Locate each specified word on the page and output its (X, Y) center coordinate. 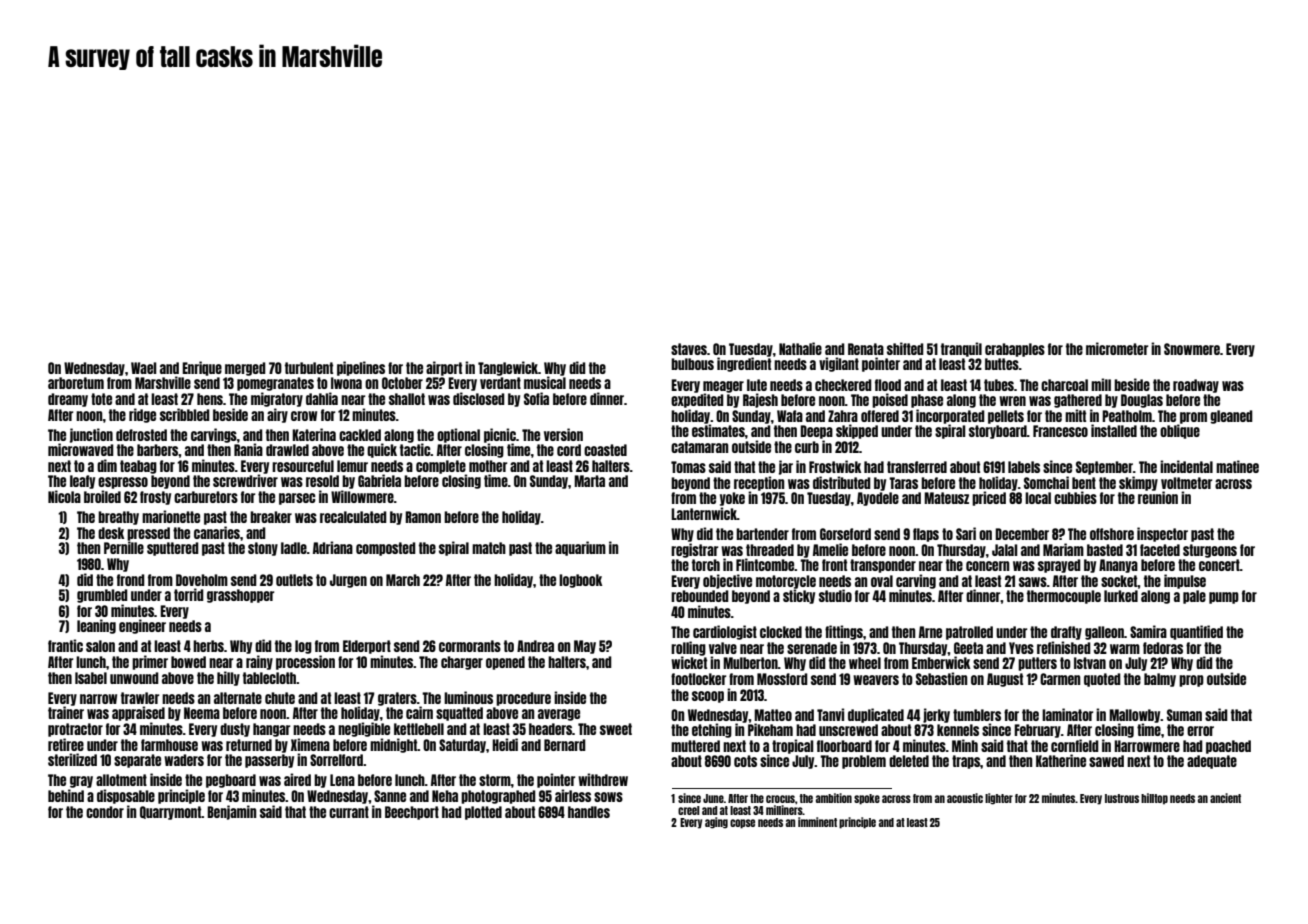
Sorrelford (336, 760)
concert (1219, 565)
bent (1084, 483)
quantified (1196, 632)
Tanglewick (508, 368)
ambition (834, 798)
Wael (143, 368)
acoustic (965, 798)
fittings (844, 632)
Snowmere (1192, 349)
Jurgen (348, 581)
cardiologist (725, 632)
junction (91, 435)
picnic (500, 435)
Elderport (367, 647)
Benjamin (231, 812)
